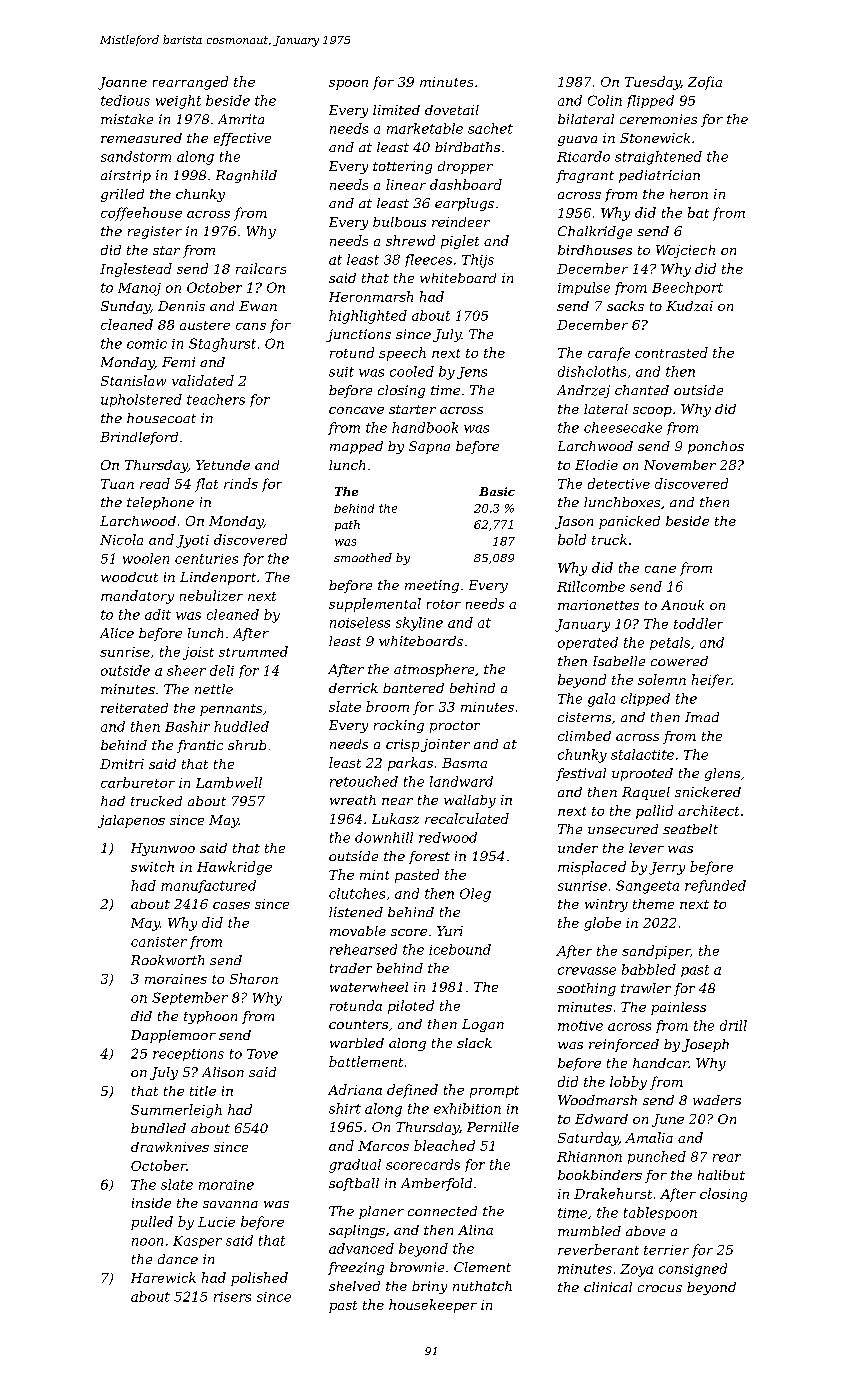 This screenshot has width=849, height=1400. Describe the element at coordinates (361, 1248) in the screenshot. I see `advanced` at that location.
